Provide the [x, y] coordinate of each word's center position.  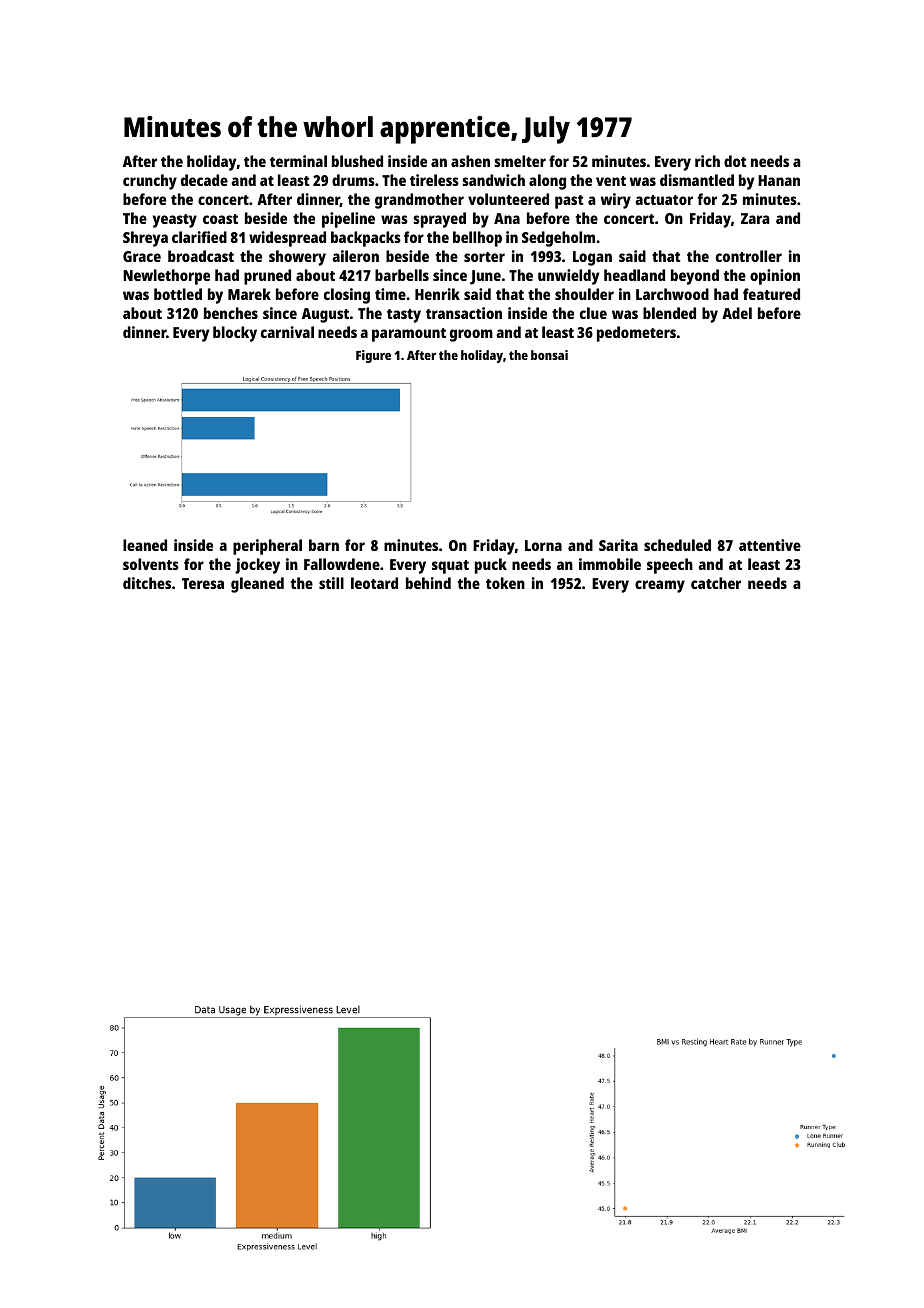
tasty [404, 316]
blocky [235, 334]
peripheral [267, 547]
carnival [287, 332]
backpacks [366, 239]
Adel [737, 313]
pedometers [636, 334]
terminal [298, 161]
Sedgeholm [558, 239]
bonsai [549, 355]
